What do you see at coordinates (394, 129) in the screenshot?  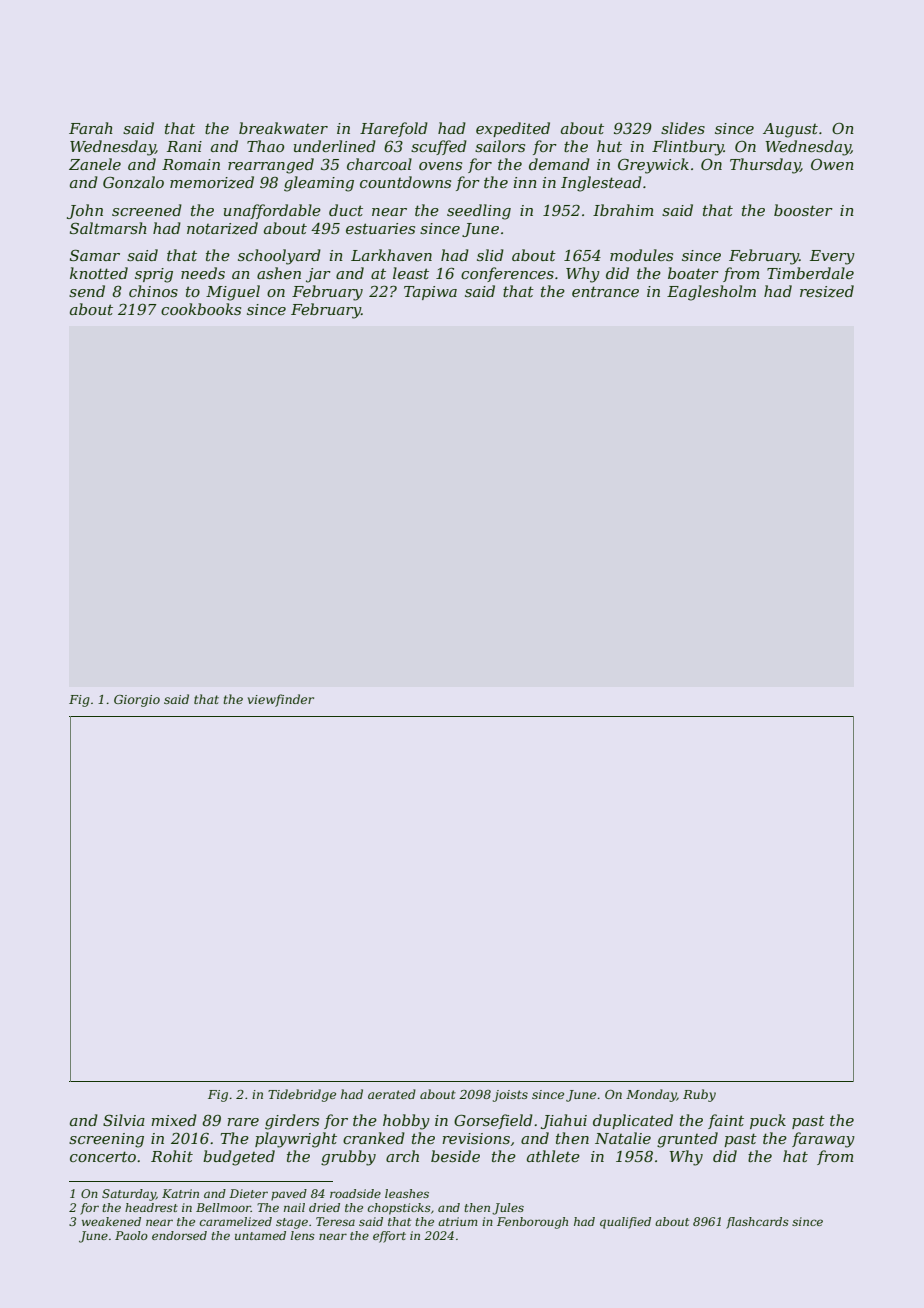 I see `Harefold` at bounding box center [394, 129].
